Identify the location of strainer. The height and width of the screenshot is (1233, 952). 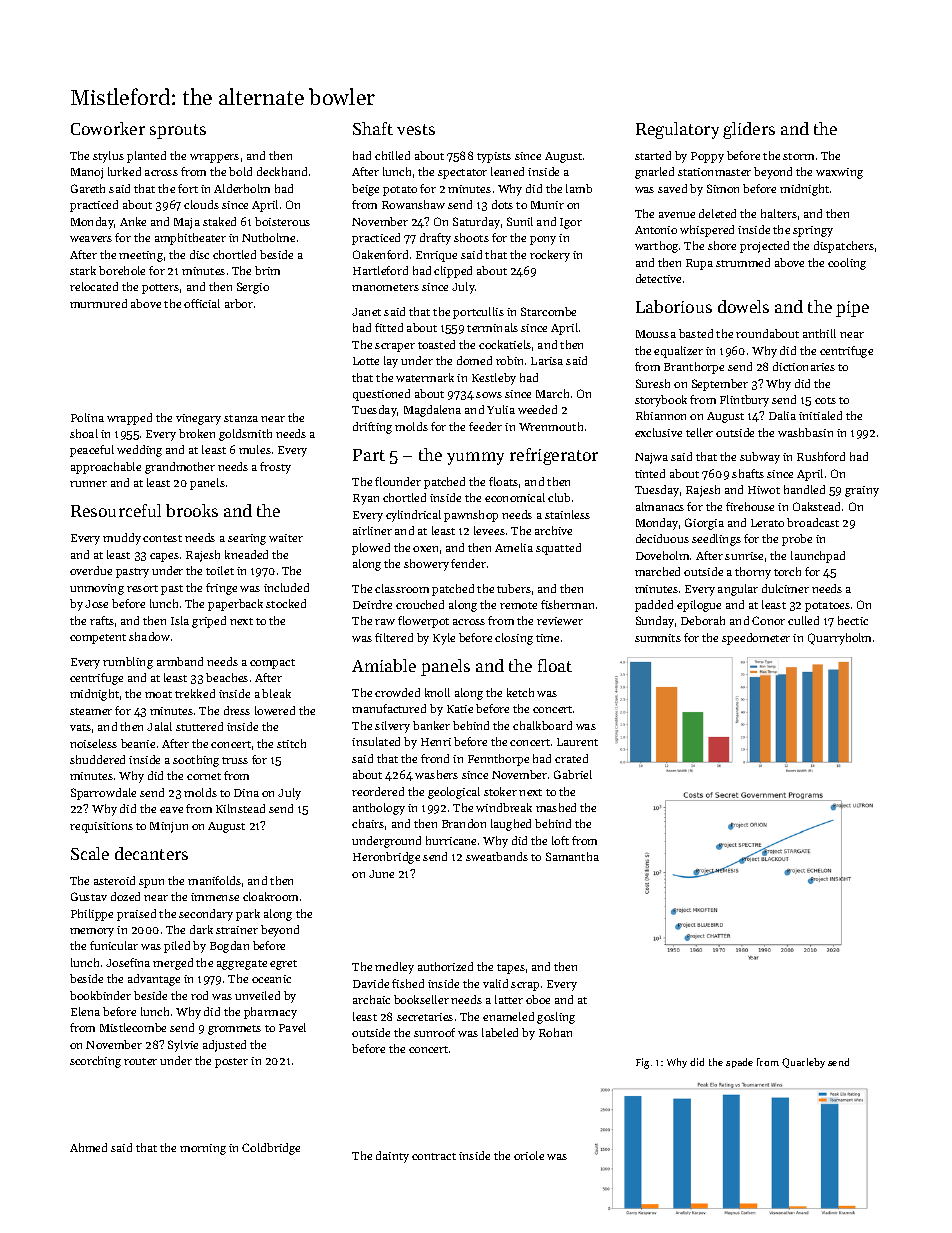
(237, 930).
